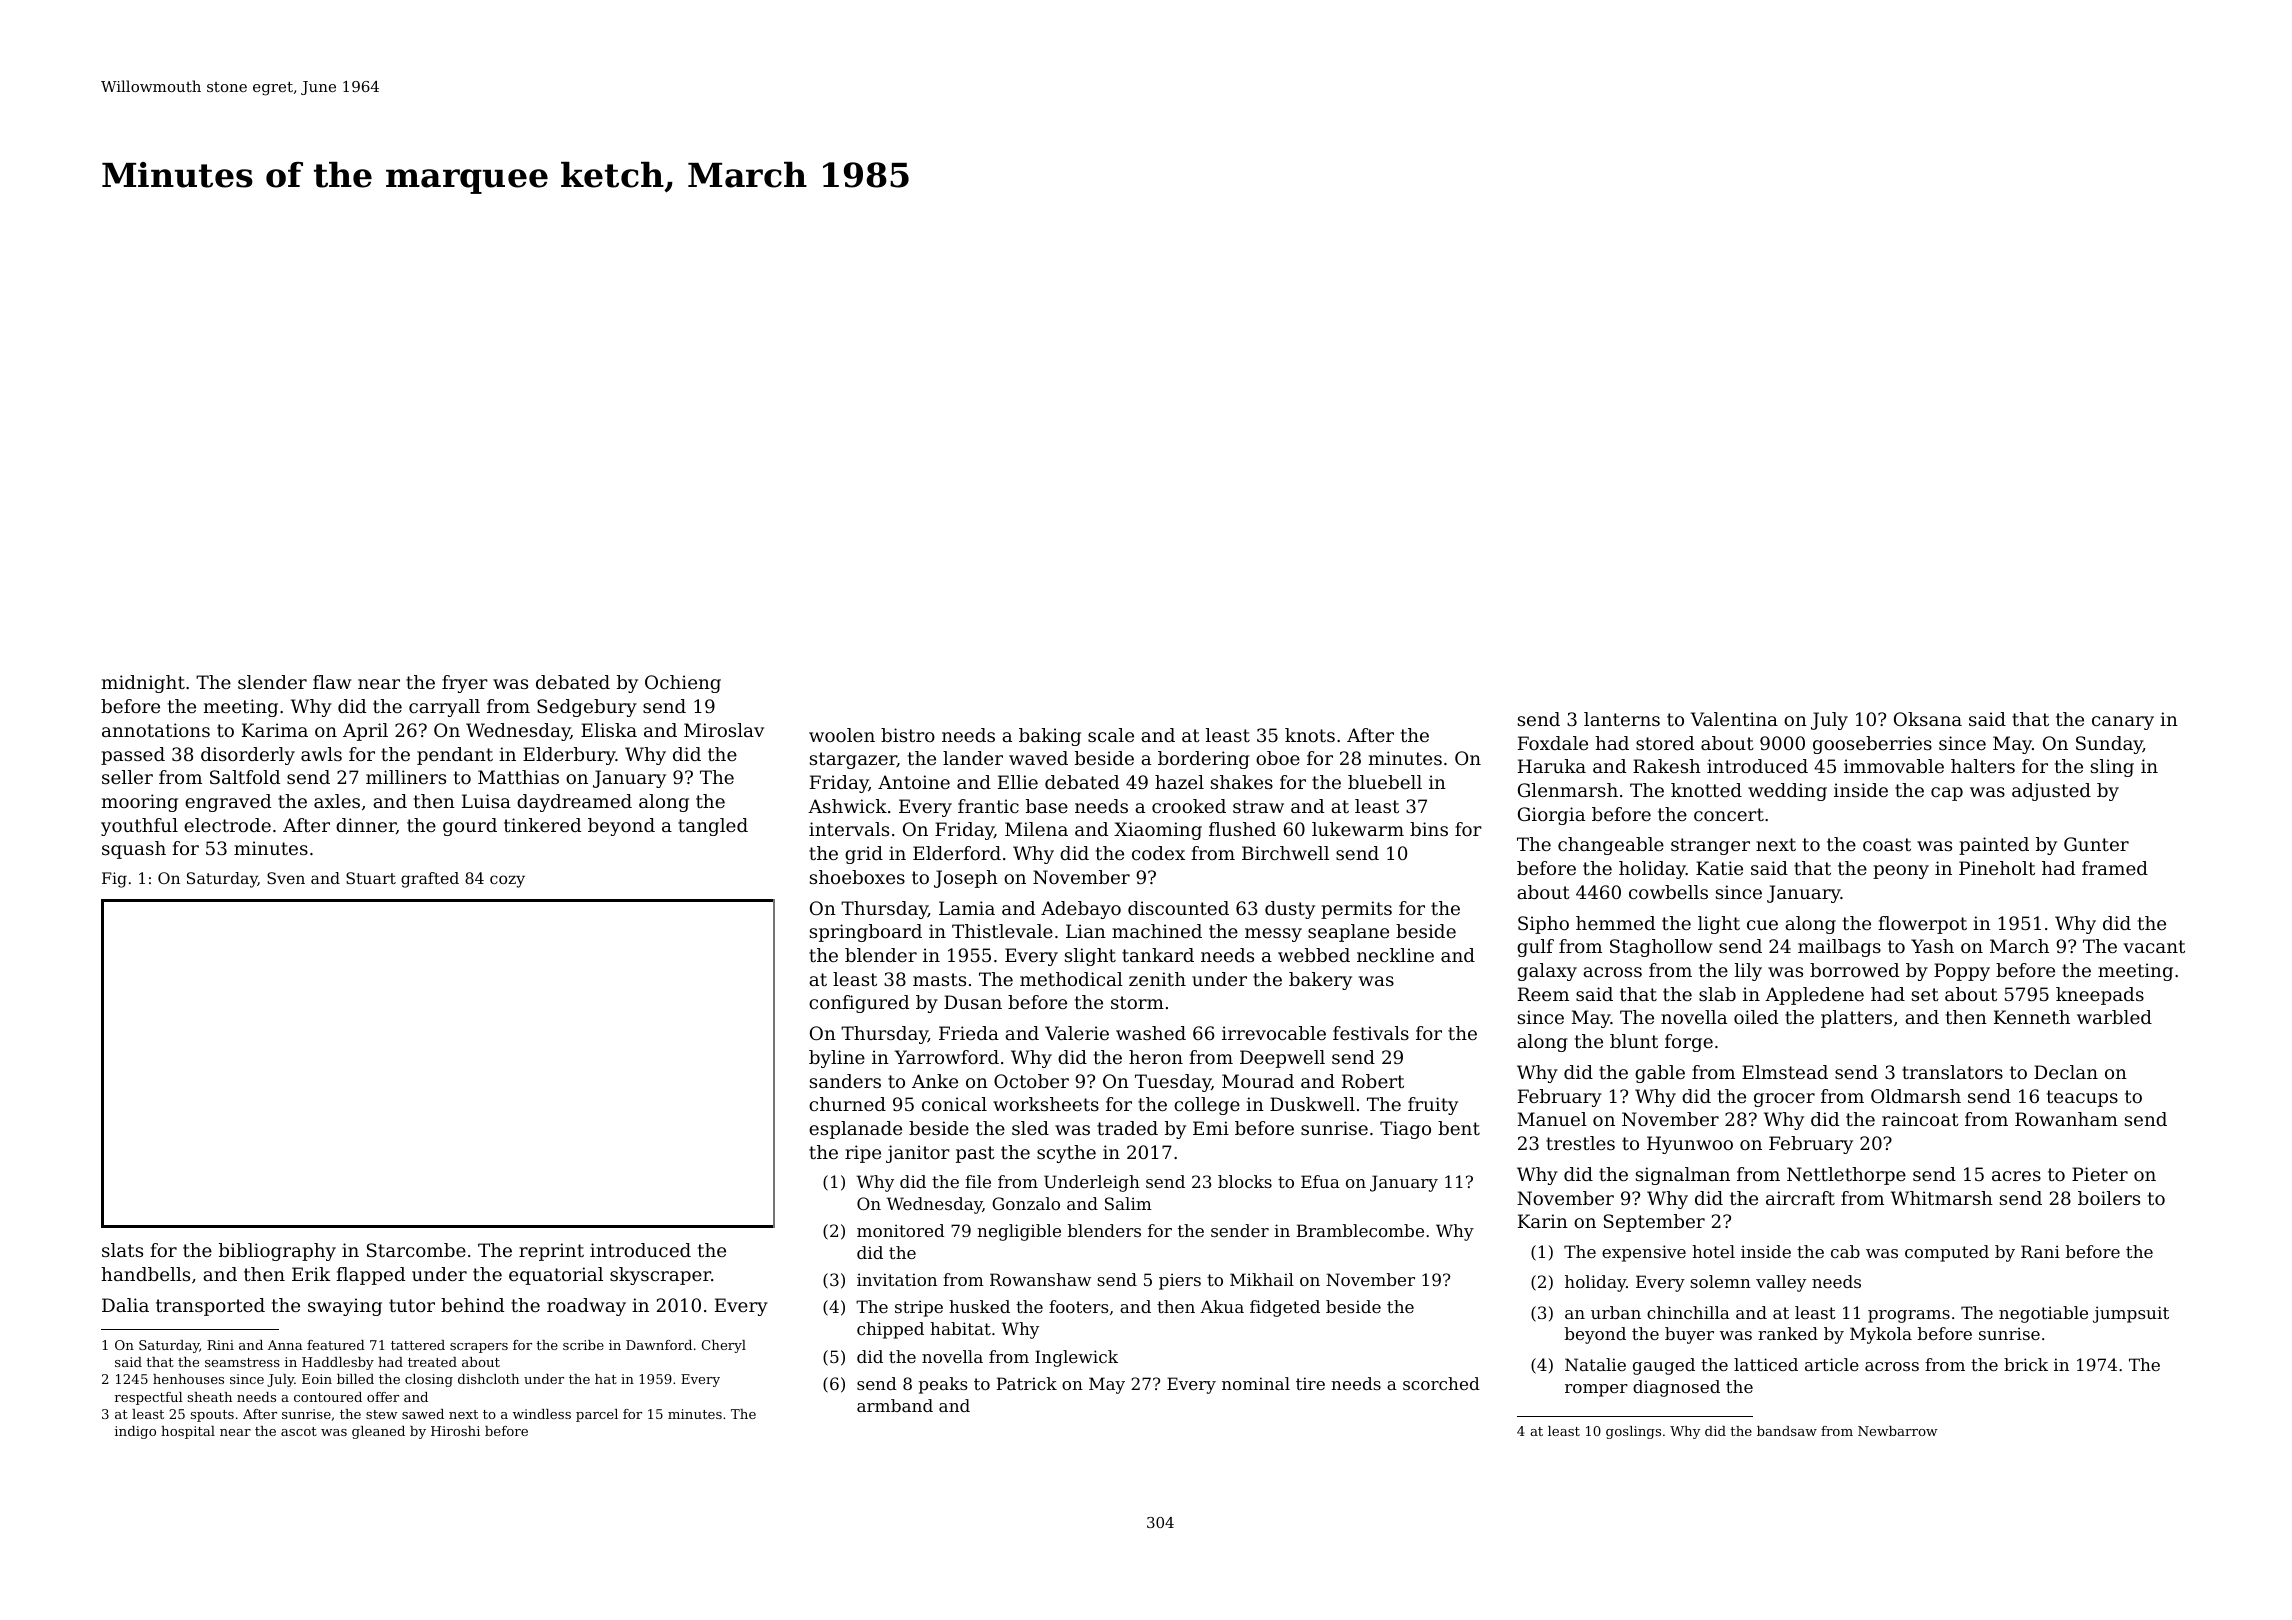 The image size is (2292, 1620). Describe the element at coordinates (321, 754) in the image. I see `awls` at that location.
